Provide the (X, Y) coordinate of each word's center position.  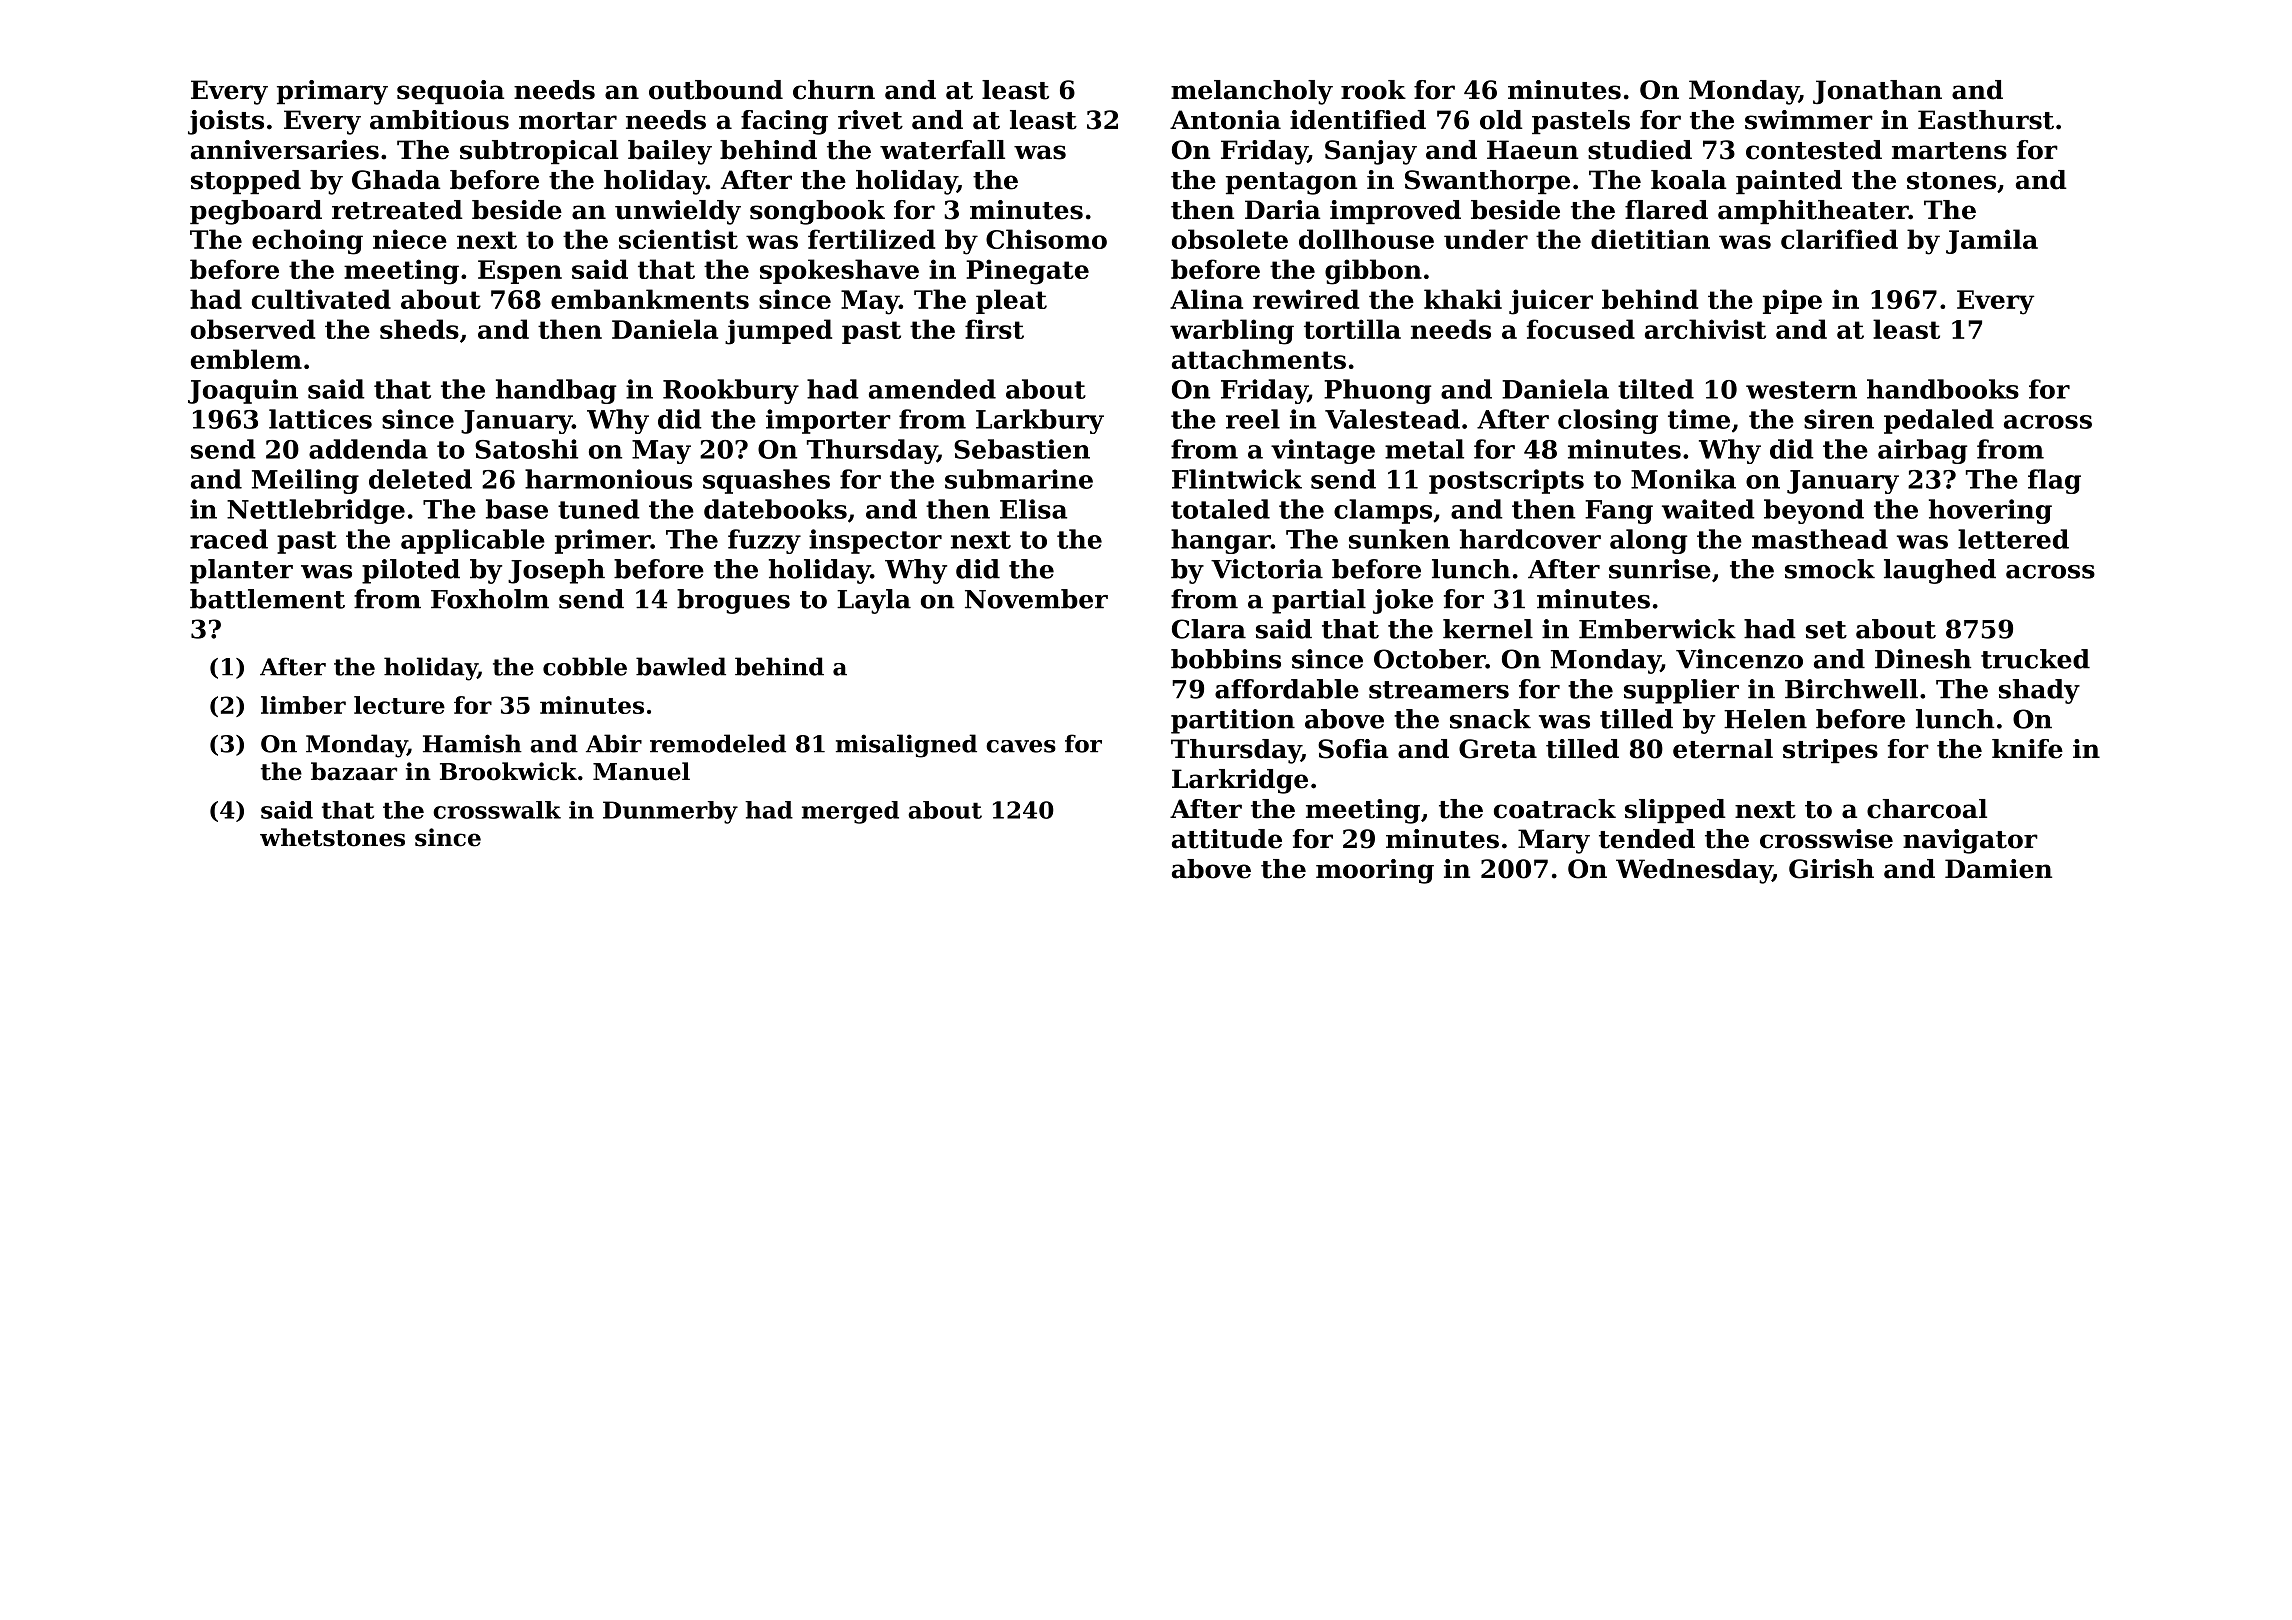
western (1801, 390)
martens (1949, 151)
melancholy (1252, 92)
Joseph (556, 571)
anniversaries (285, 150)
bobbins (1226, 659)
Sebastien (1022, 449)
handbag (556, 391)
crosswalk (497, 810)
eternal (1723, 749)
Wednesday (1694, 871)
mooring (1375, 871)
